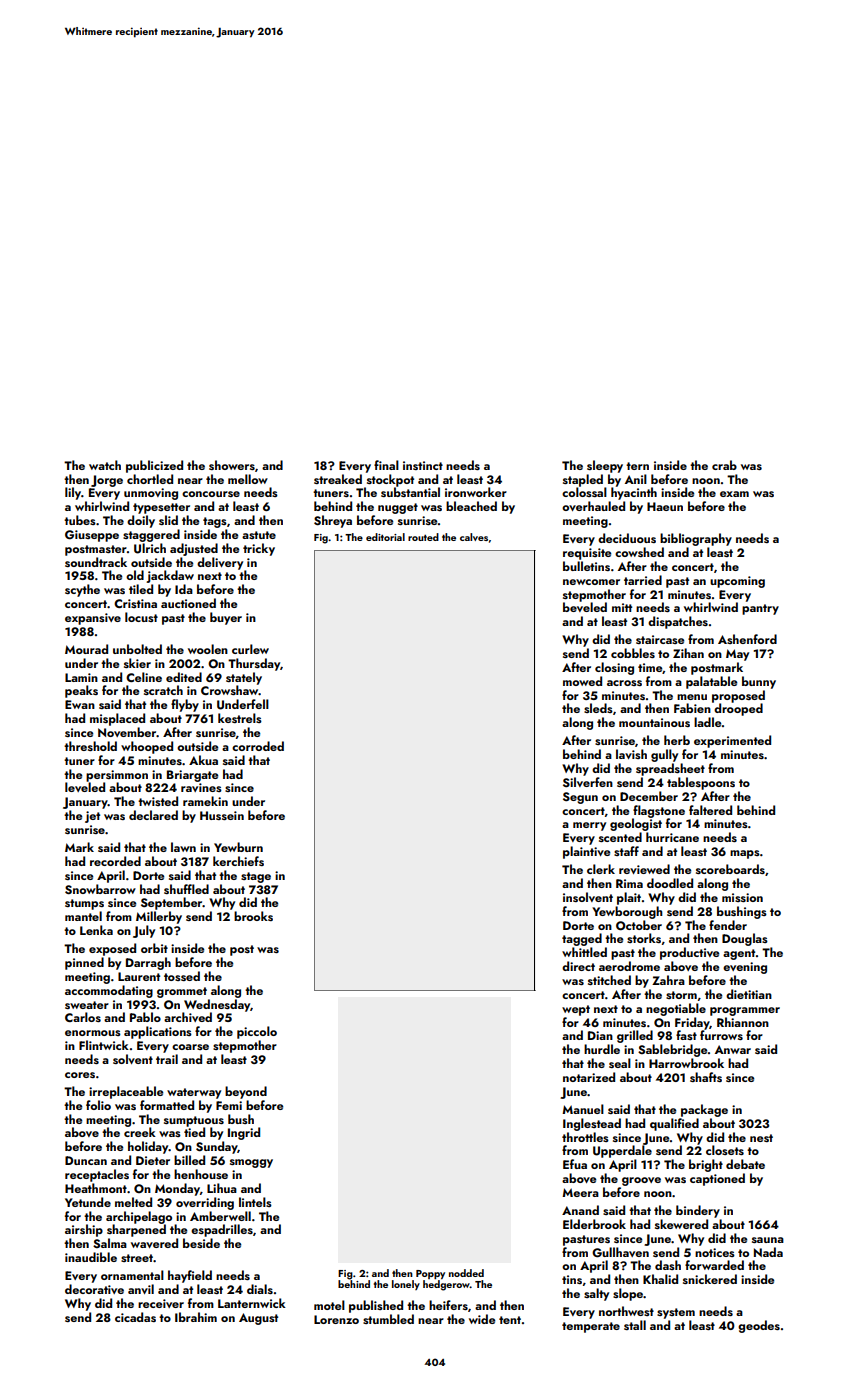  Describe the element at coordinates (253, 916) in the screenshot. I see `brooks` at that location.
